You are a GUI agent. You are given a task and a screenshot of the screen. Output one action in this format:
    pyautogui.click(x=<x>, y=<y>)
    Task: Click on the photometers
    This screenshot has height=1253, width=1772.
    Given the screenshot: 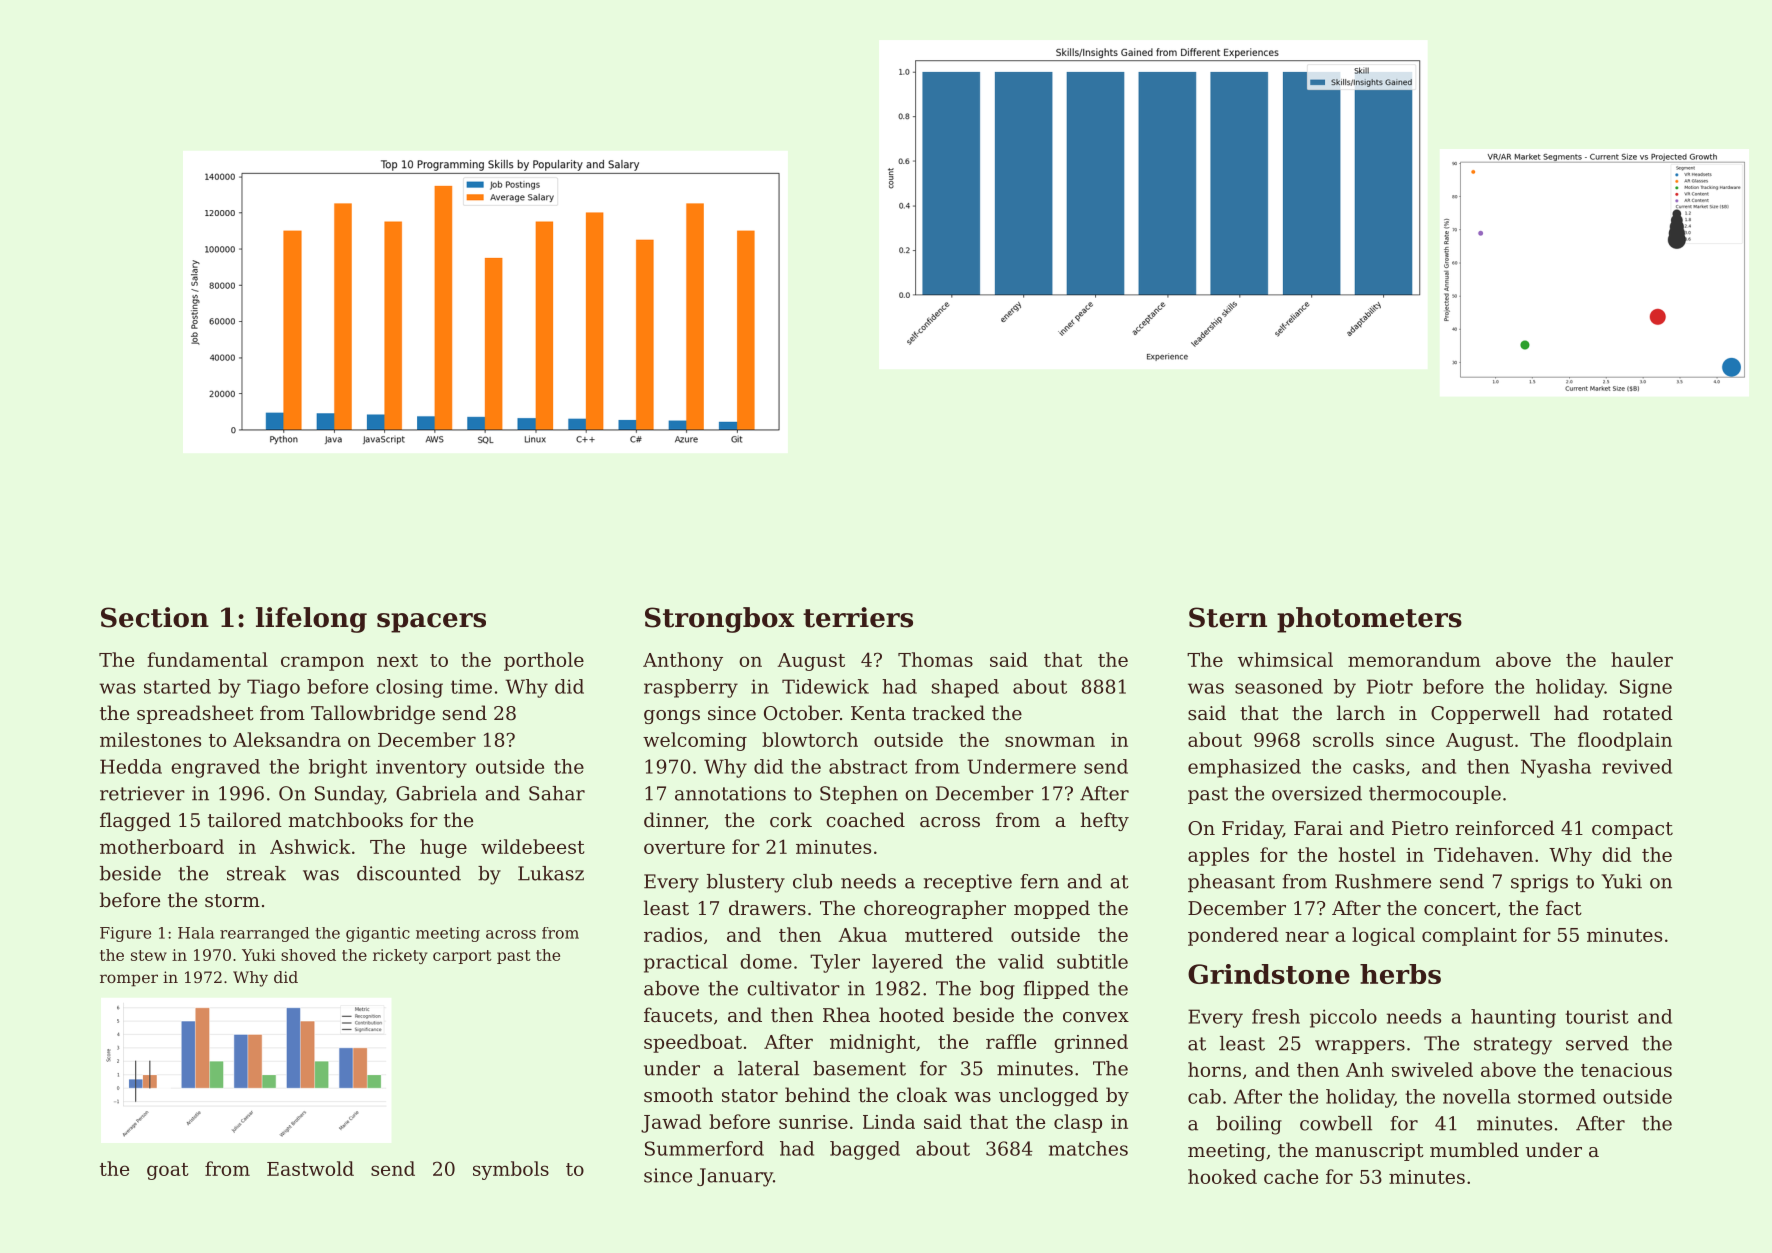 What is the action you would take?
    pyautogui.click(x=1369, y=620)
